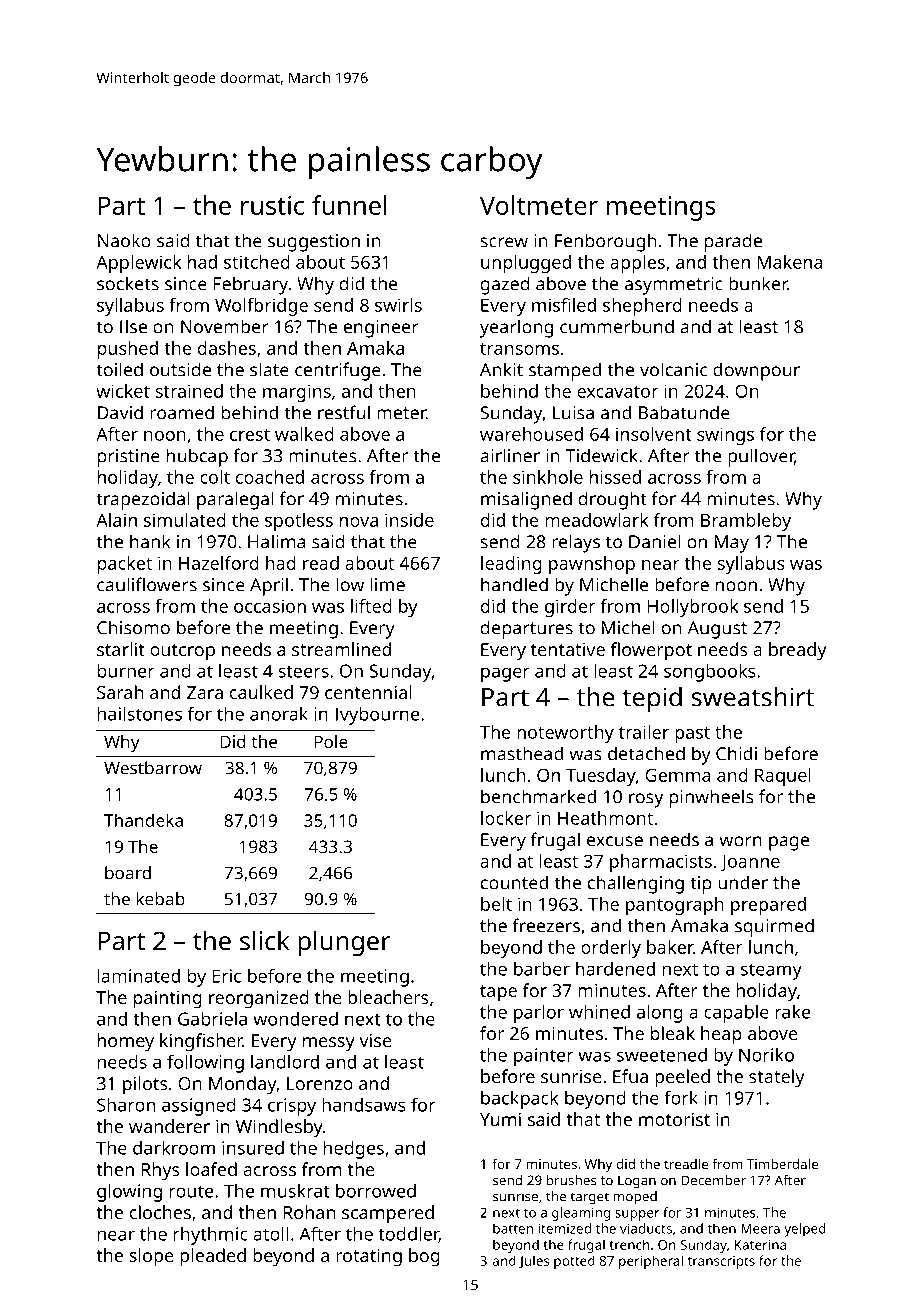 The width and height of the screenshot is (924, 1314). I want to click on misaligned, so click(526, 500).
